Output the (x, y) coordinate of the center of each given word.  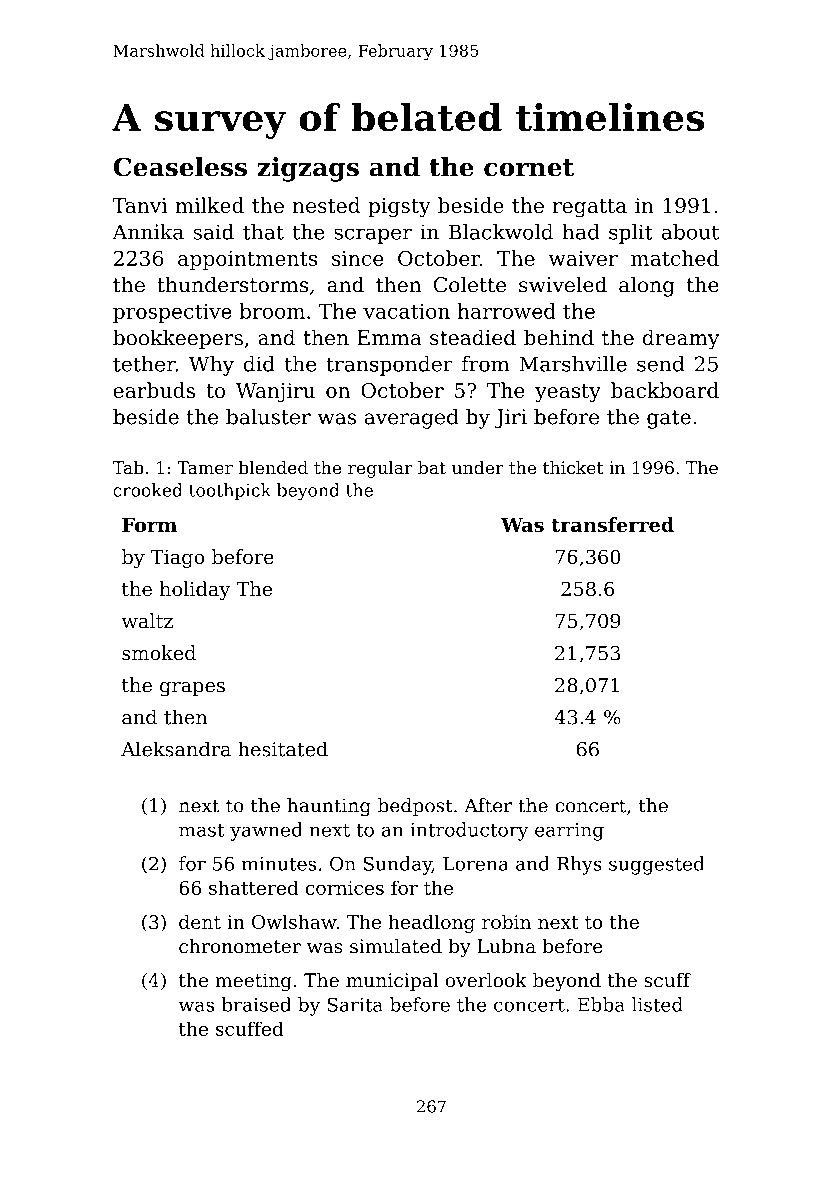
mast (201, 830)
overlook (486, 980)
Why (211, 366)
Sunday (398, 865)
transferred (612, 524)
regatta (590, 208)
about (690, 232)
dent (200, 921)
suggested (656, 865)
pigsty (399, 208)
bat (432, 467)
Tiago (178, 558)
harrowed (507, 311)
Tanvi (140, 205)
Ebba (601, 1004)
